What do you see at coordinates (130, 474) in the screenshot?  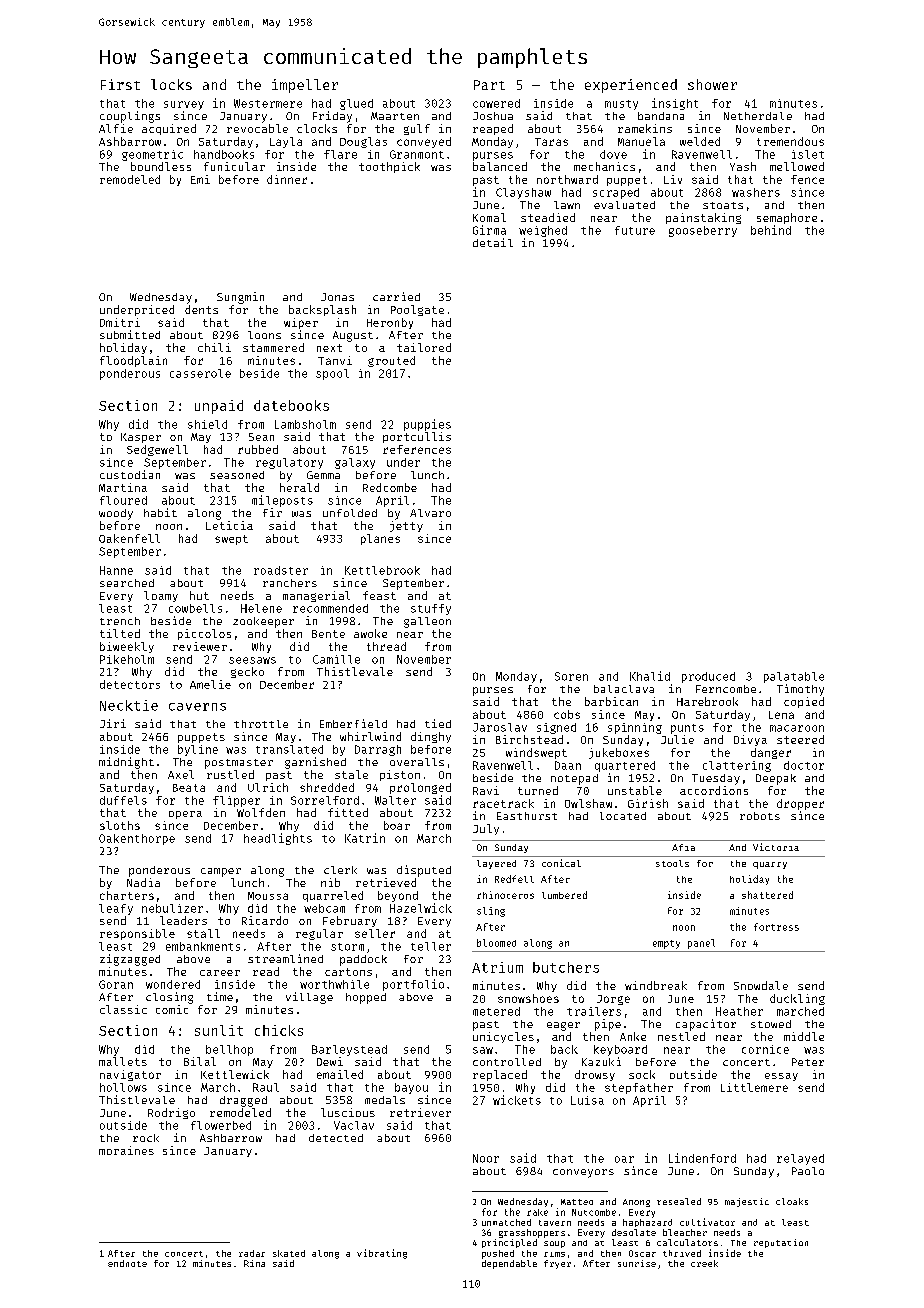 I see `custodian` at bounding box center [130, 474].
